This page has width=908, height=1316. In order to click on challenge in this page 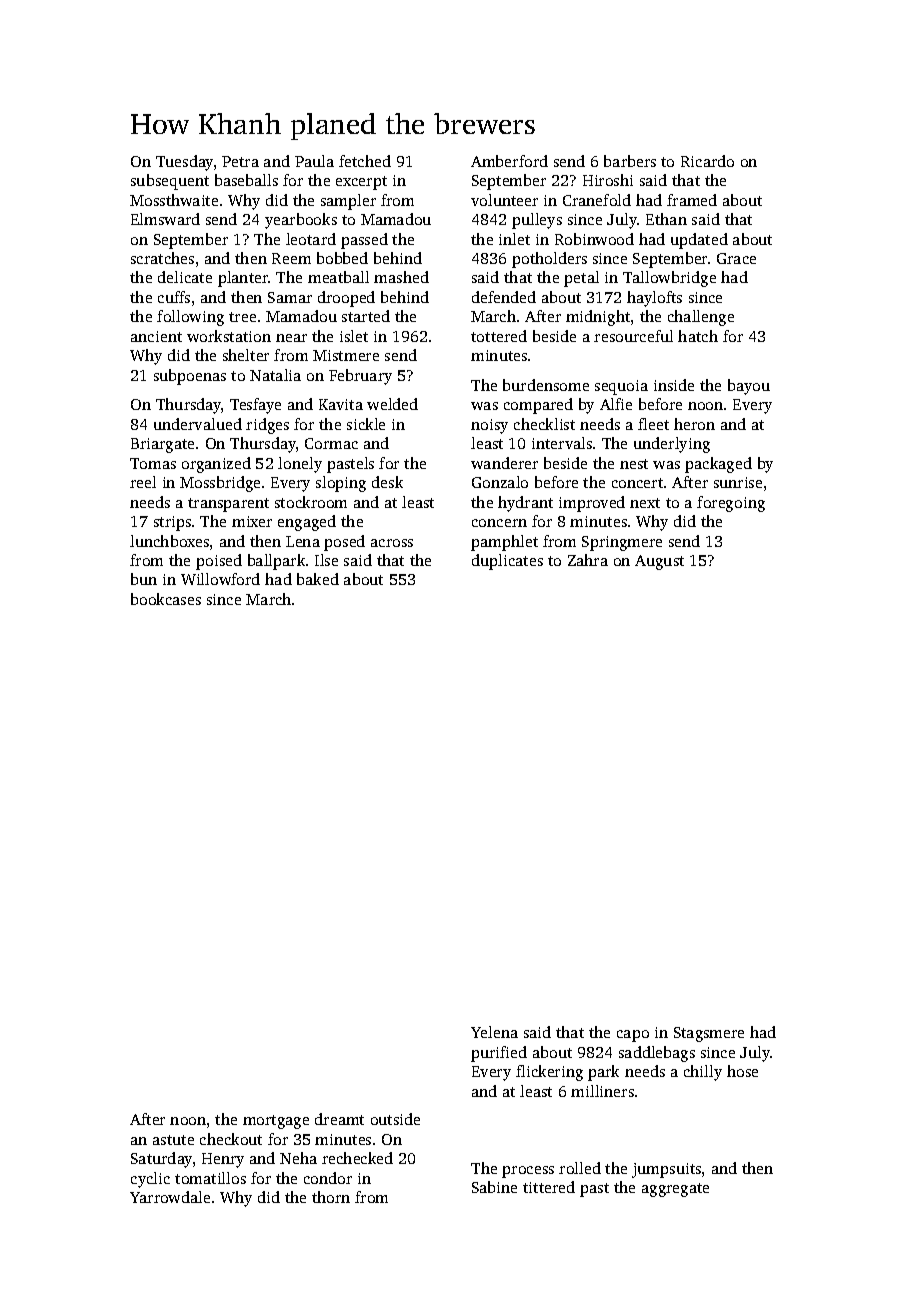, I will do `click(701, 318)`.
